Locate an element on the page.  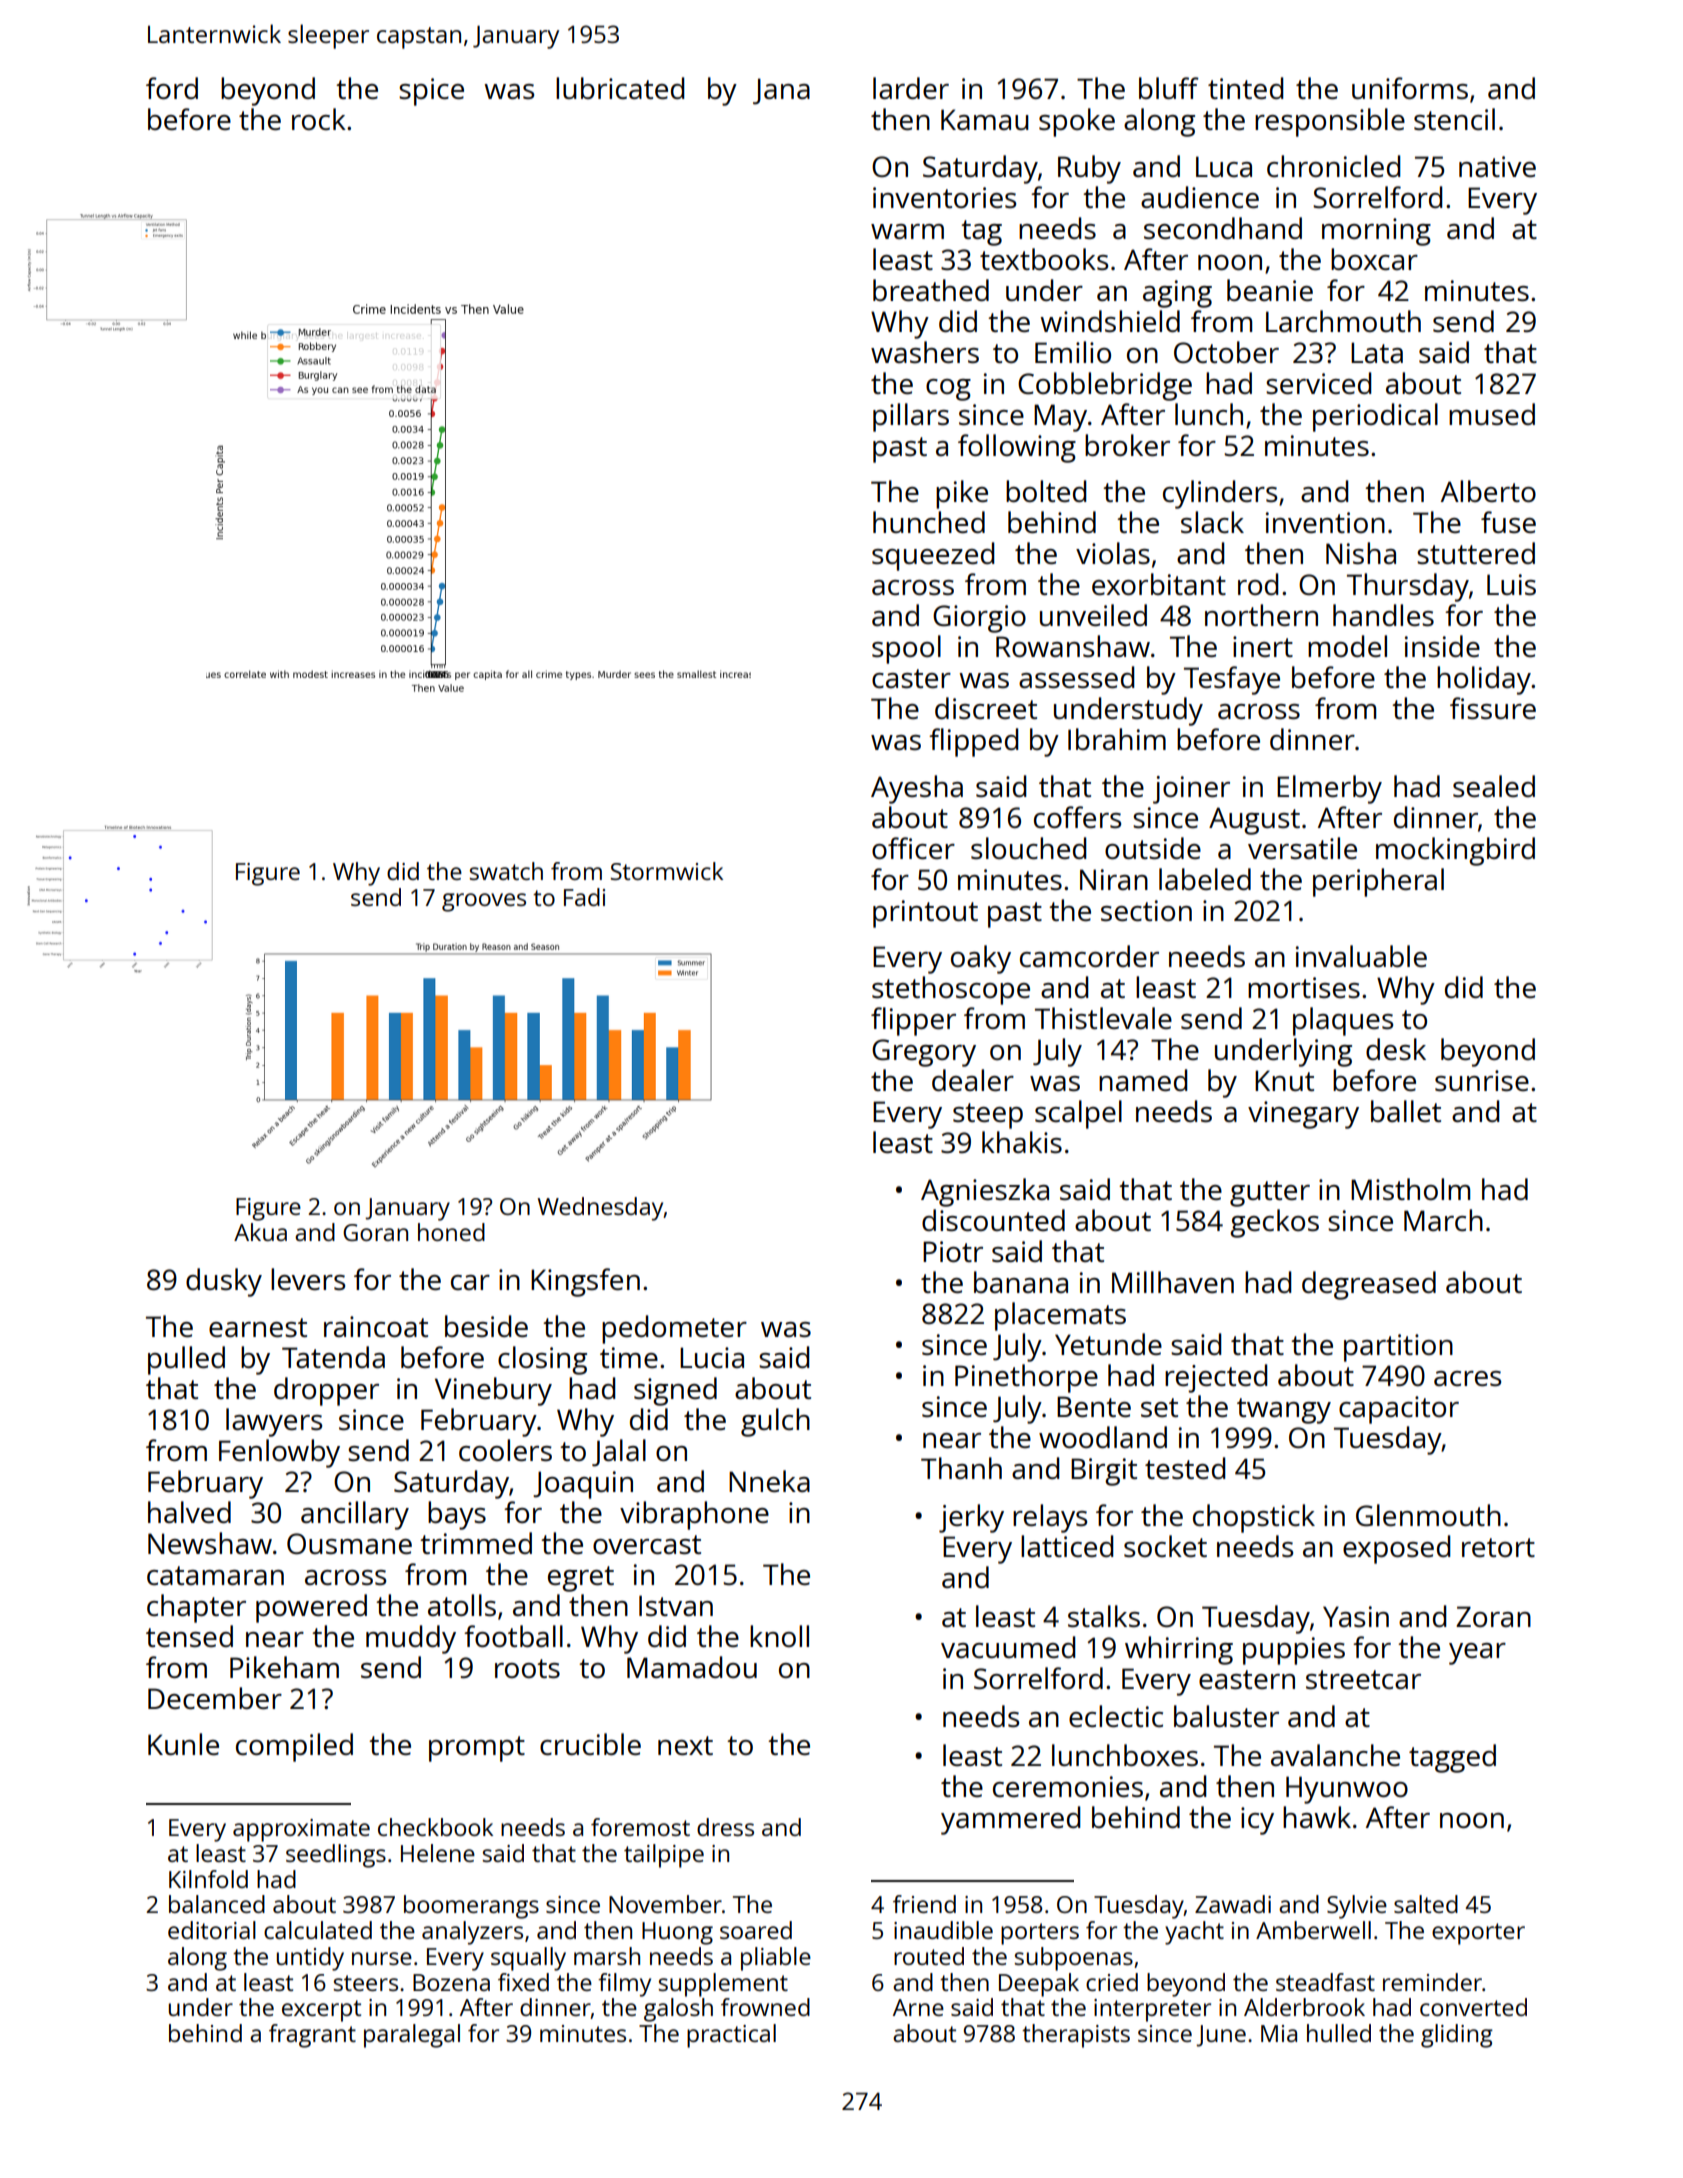
audience is located at coordinates (1200, 197).
